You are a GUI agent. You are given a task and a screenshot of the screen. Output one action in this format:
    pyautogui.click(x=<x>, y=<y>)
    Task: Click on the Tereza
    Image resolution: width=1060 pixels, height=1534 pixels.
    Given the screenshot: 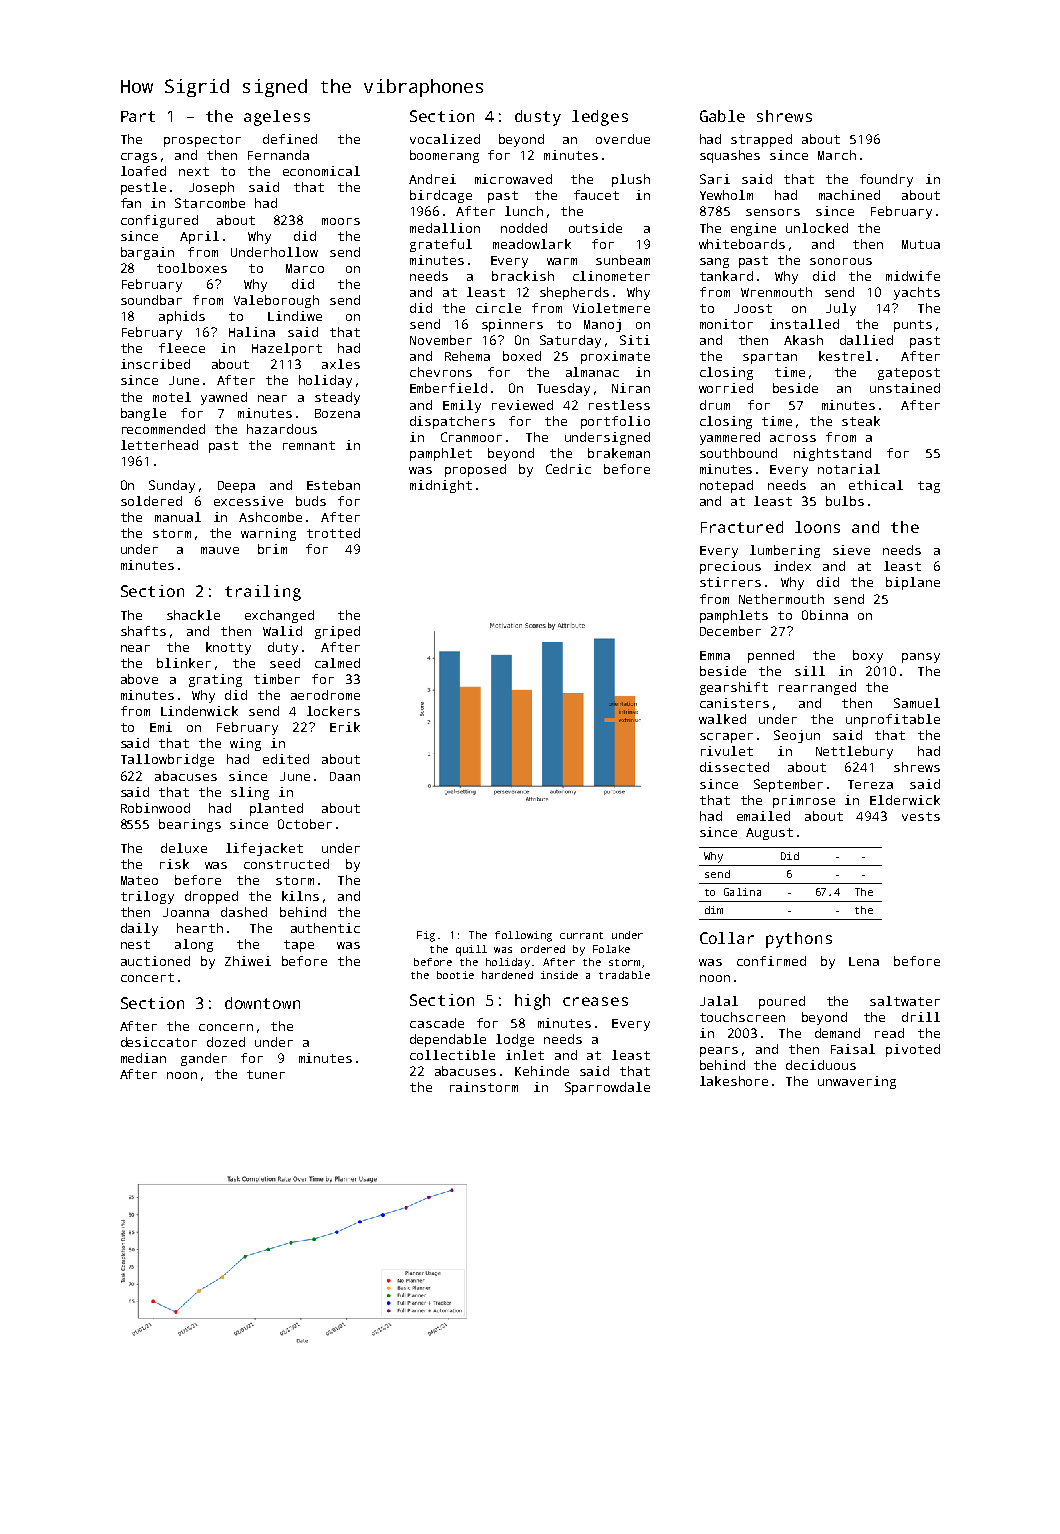 What is the action you would take?
    pyautogui.click(x=870, y=784)
